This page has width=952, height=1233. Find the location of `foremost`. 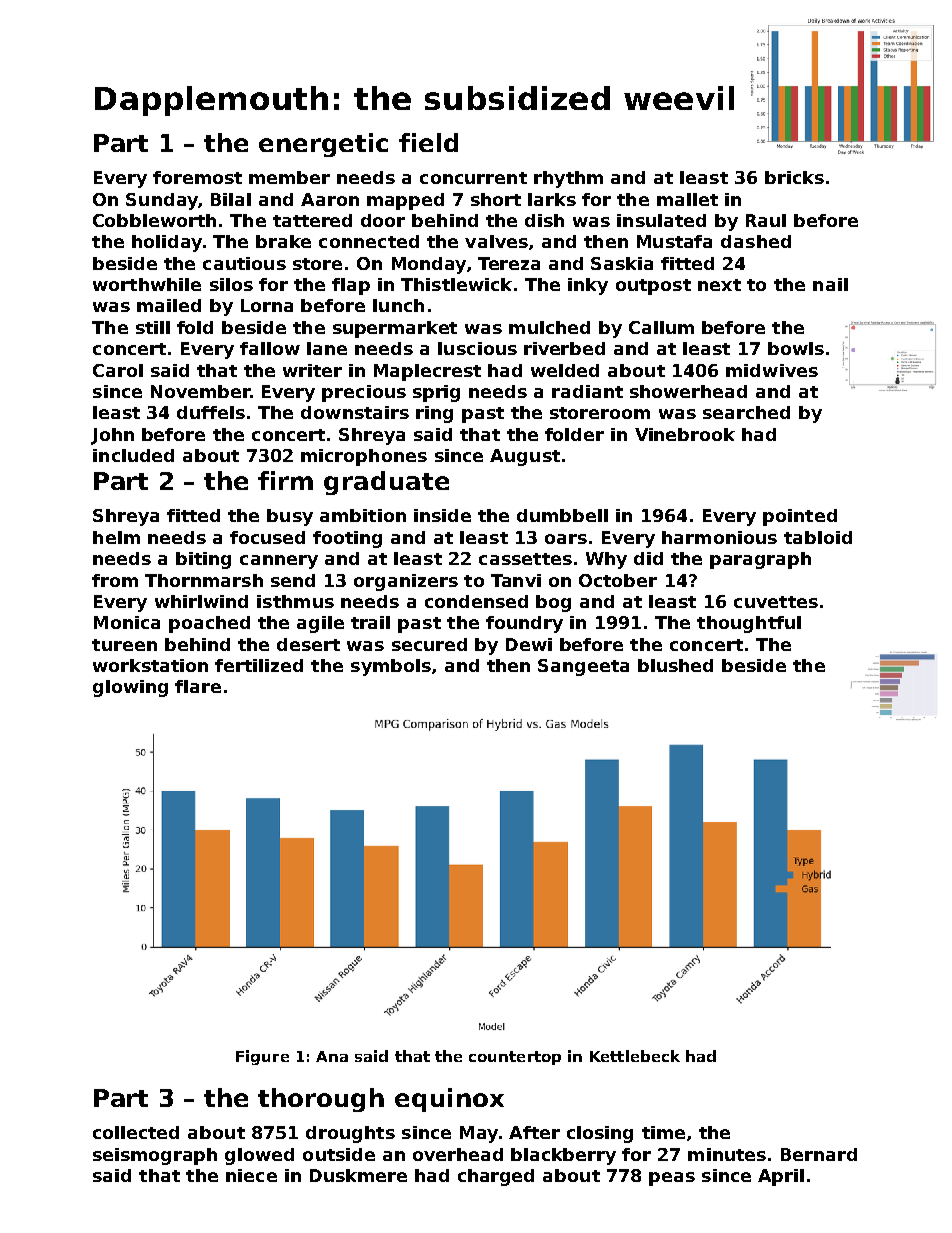

foremost is located at coordinates (197, 177).
